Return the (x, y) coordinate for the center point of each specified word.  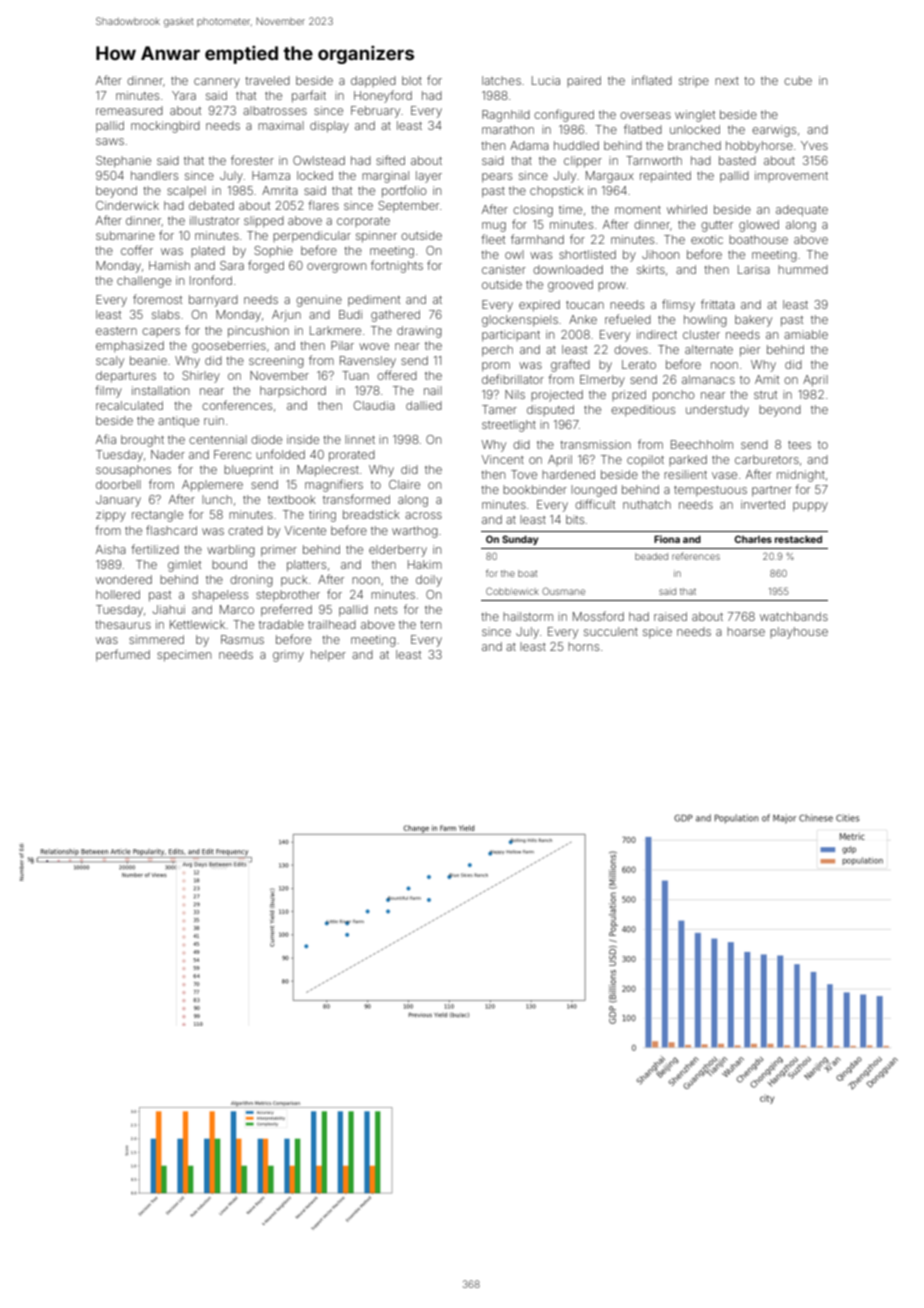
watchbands (794, 616)
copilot (645, 460)
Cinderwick (127, 205)
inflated (652, 80)
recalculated (129, 405)
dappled (373, 82)
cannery (217, 83)
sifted (390, 160)
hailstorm (528, 616)
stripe (694, 81)
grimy (288, 656)
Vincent (503, 459)
